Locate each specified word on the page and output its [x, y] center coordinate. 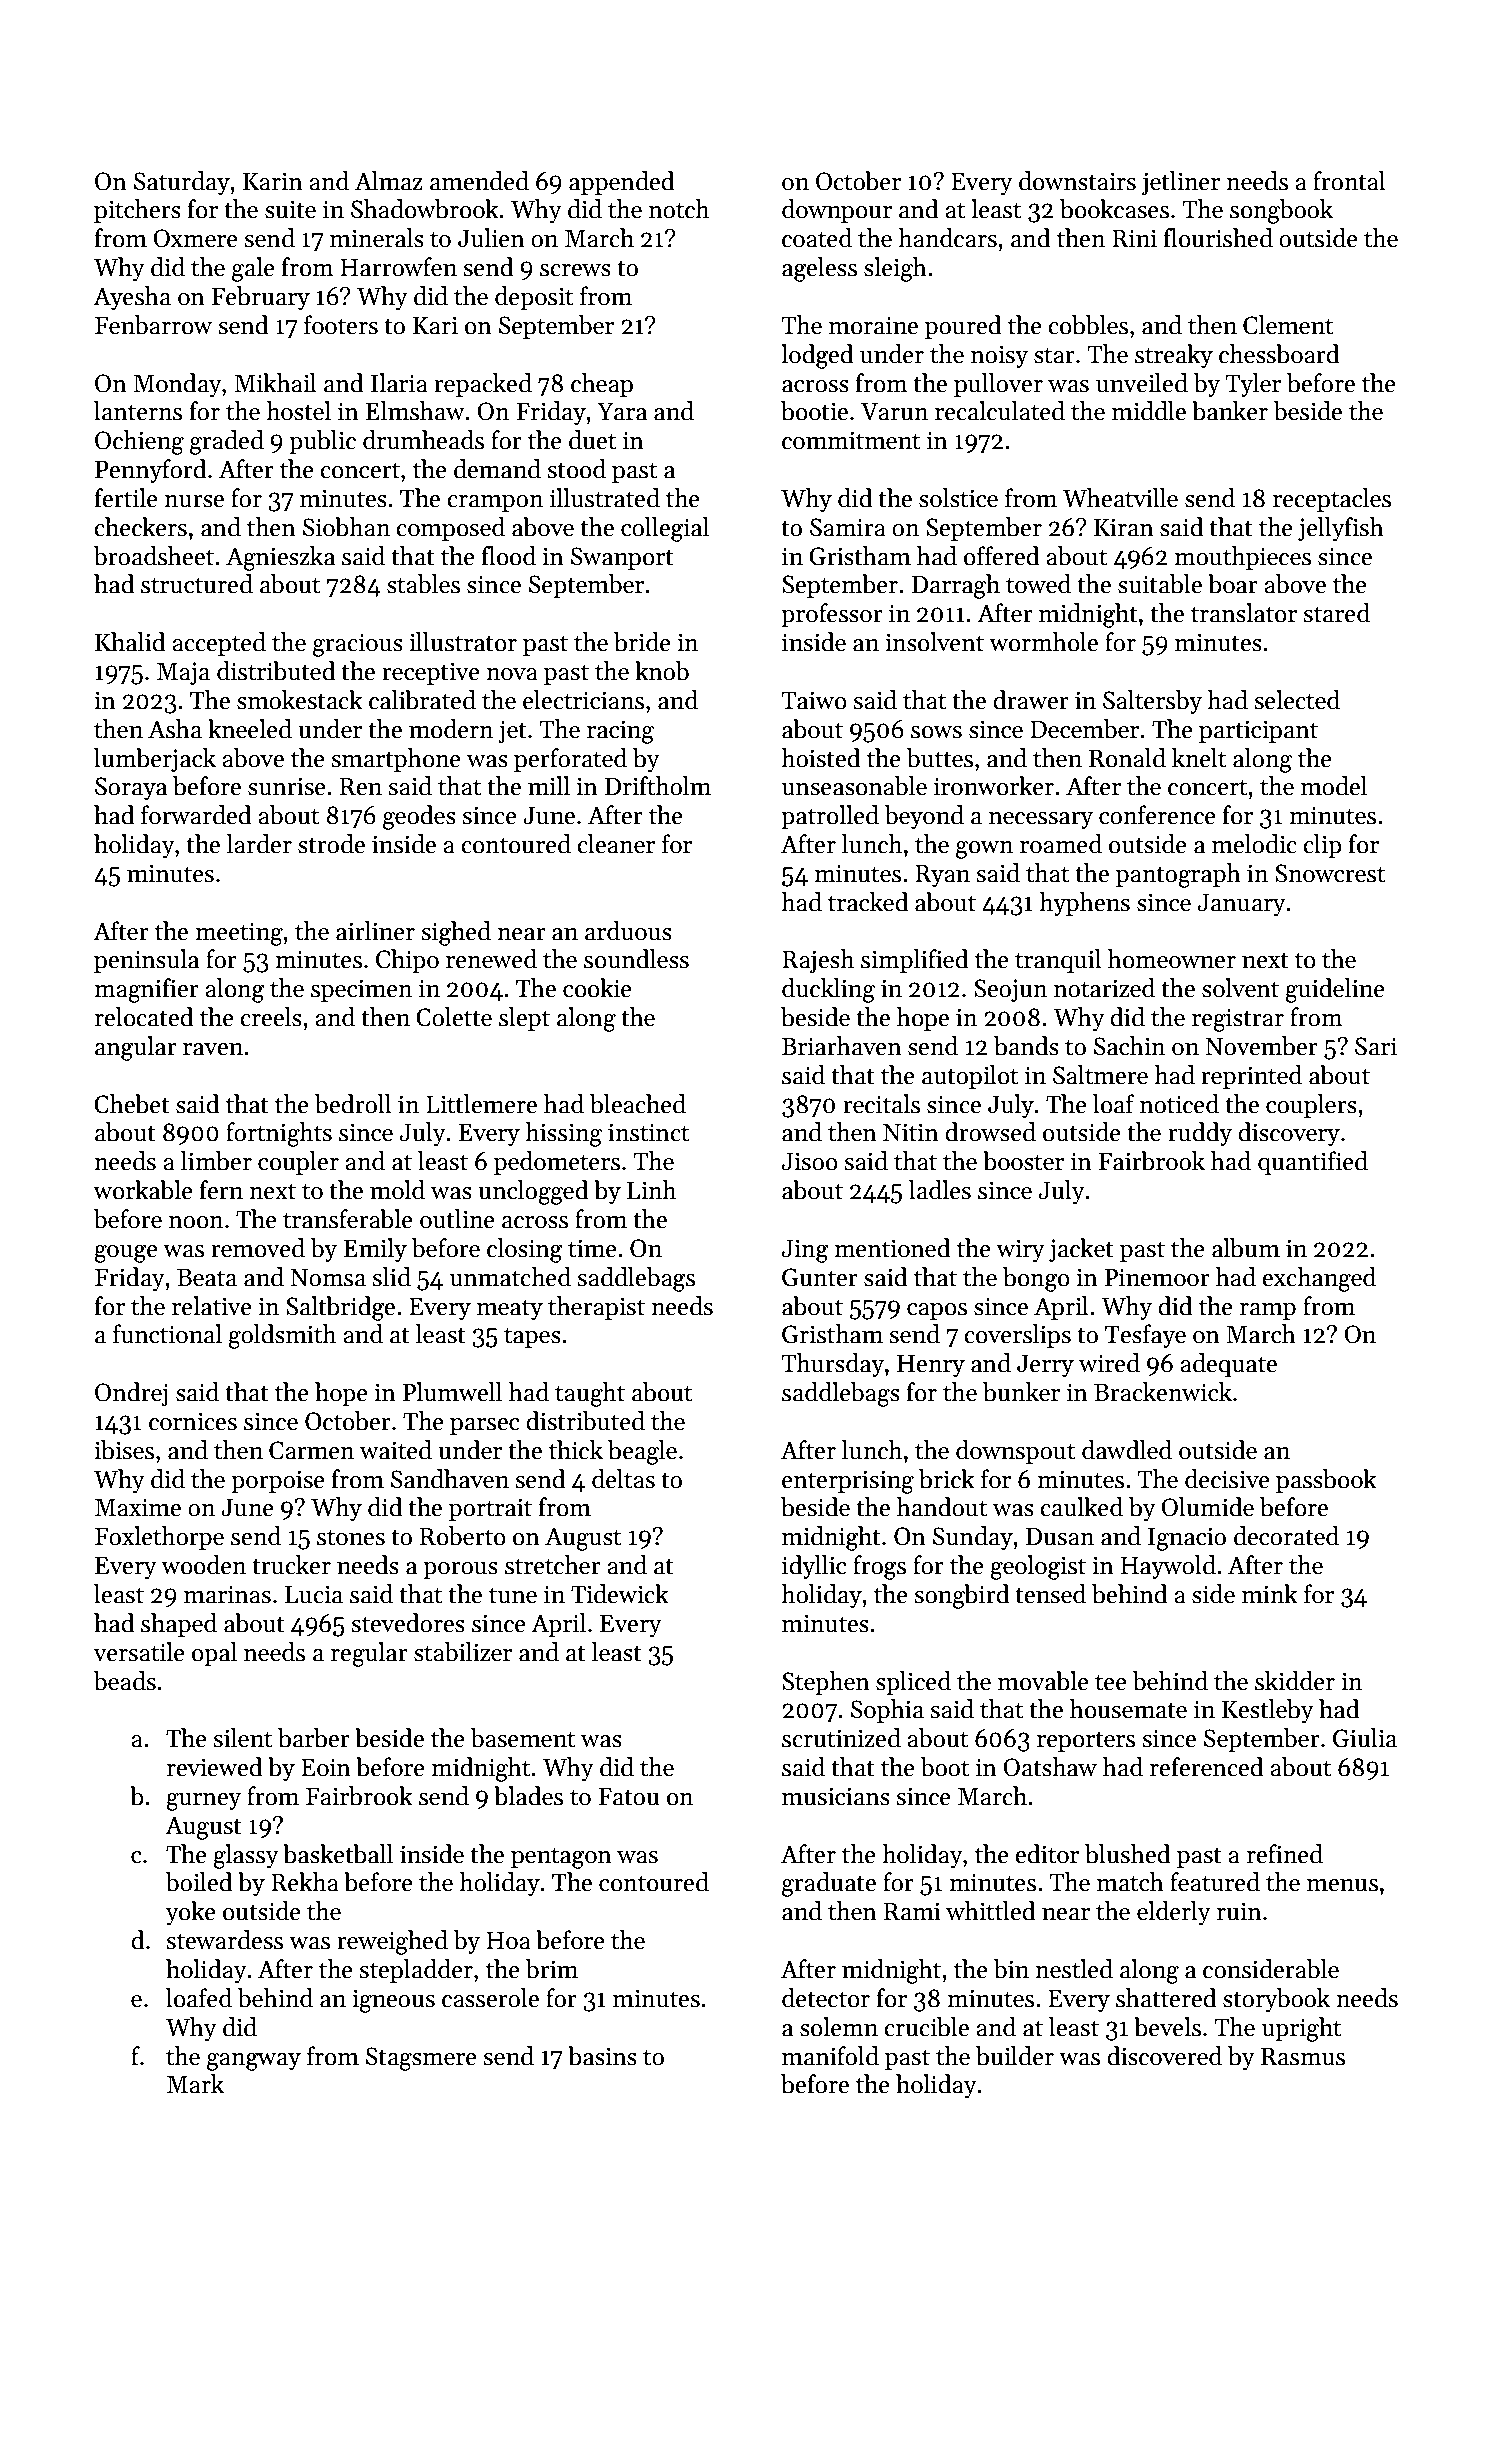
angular [136, 1048]
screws [575, 270]
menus [1342, 1885]
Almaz [389, 181]
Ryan [942, 876]
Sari [1376, 1046]
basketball [338, 1854]
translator [1244, 613]
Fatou [628, 1797]
